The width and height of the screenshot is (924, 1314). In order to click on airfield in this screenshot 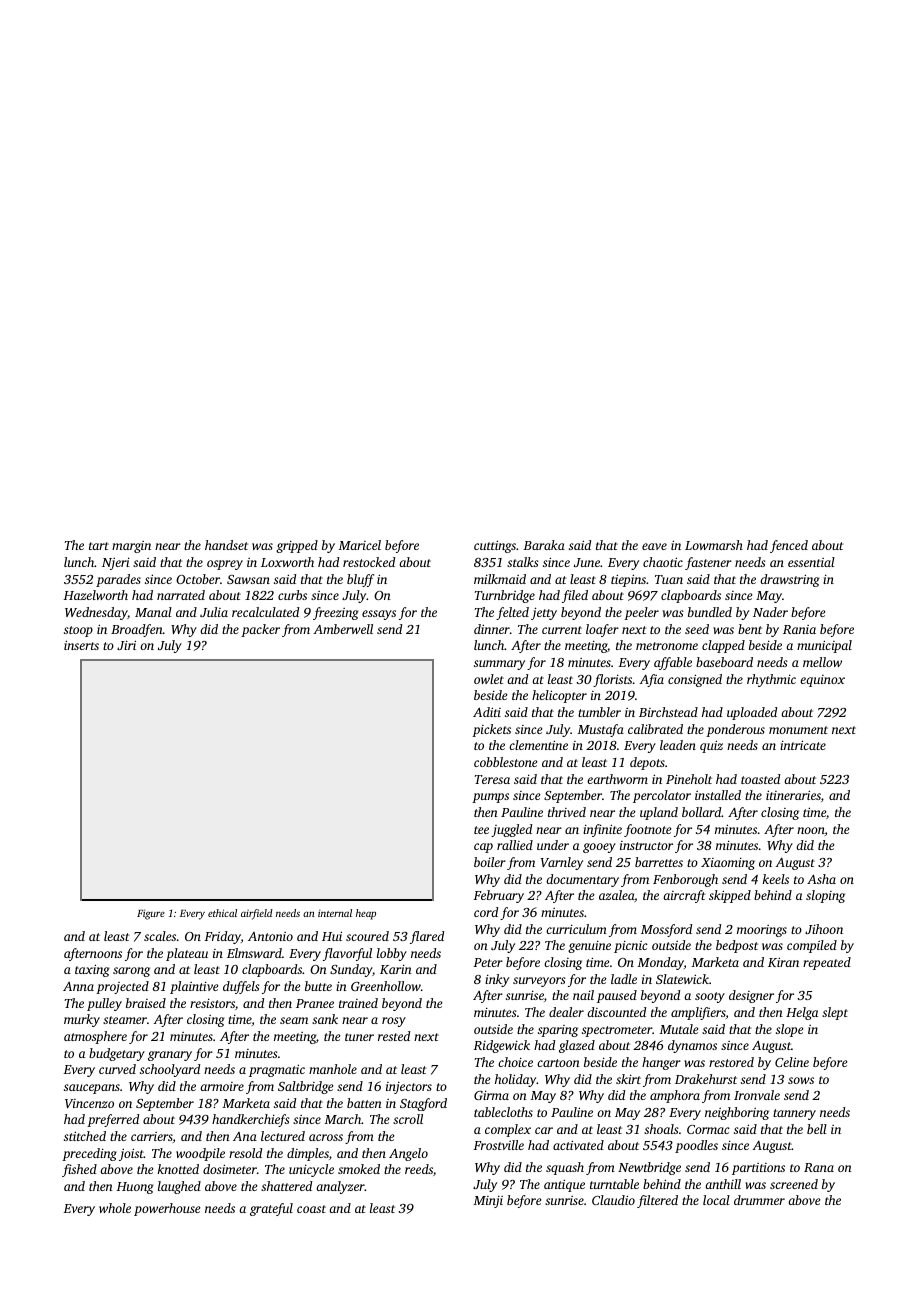, I will do `click(257, 914)`.
